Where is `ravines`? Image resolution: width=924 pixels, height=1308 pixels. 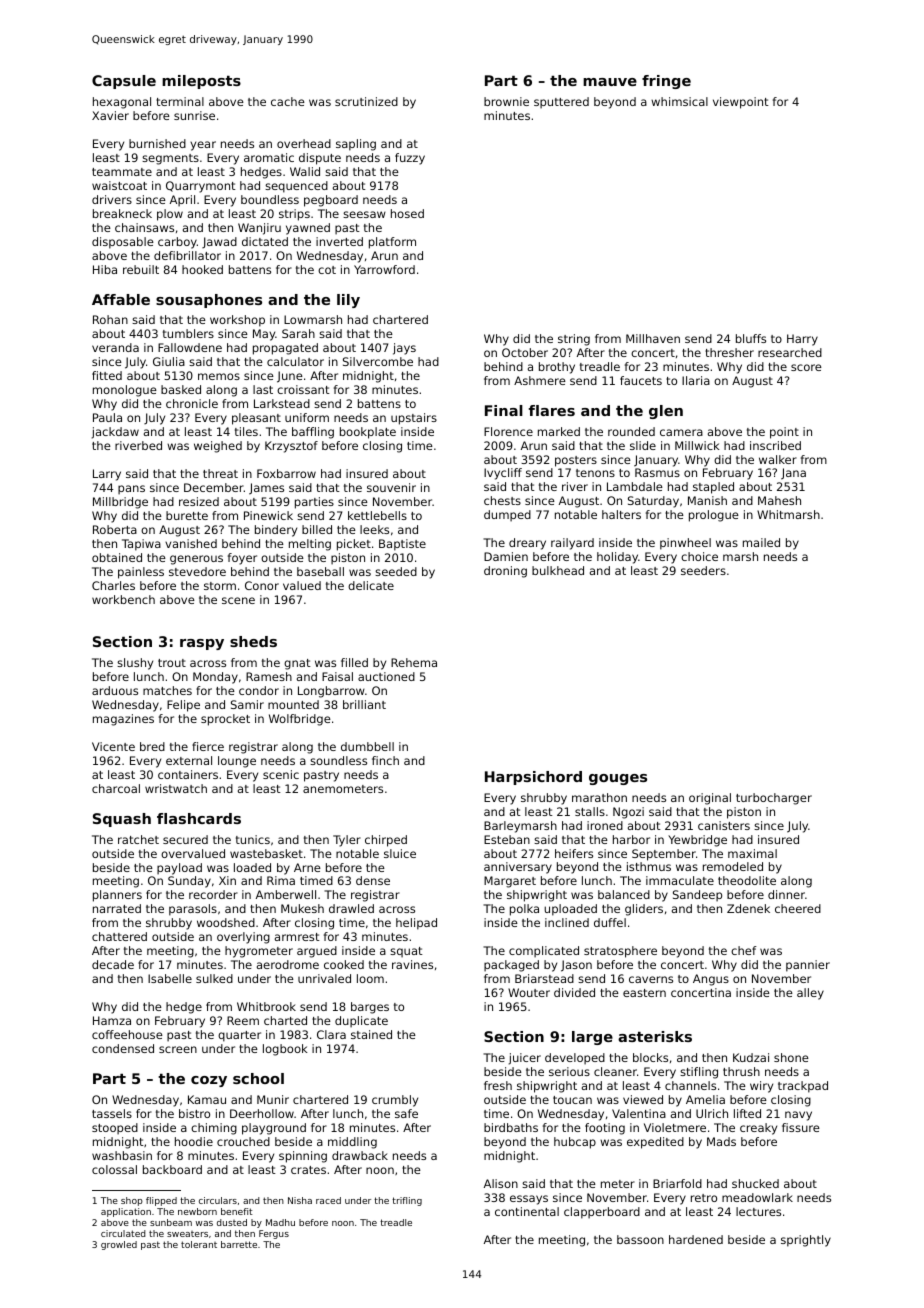 ravines is located at coordinates (412, 964).
